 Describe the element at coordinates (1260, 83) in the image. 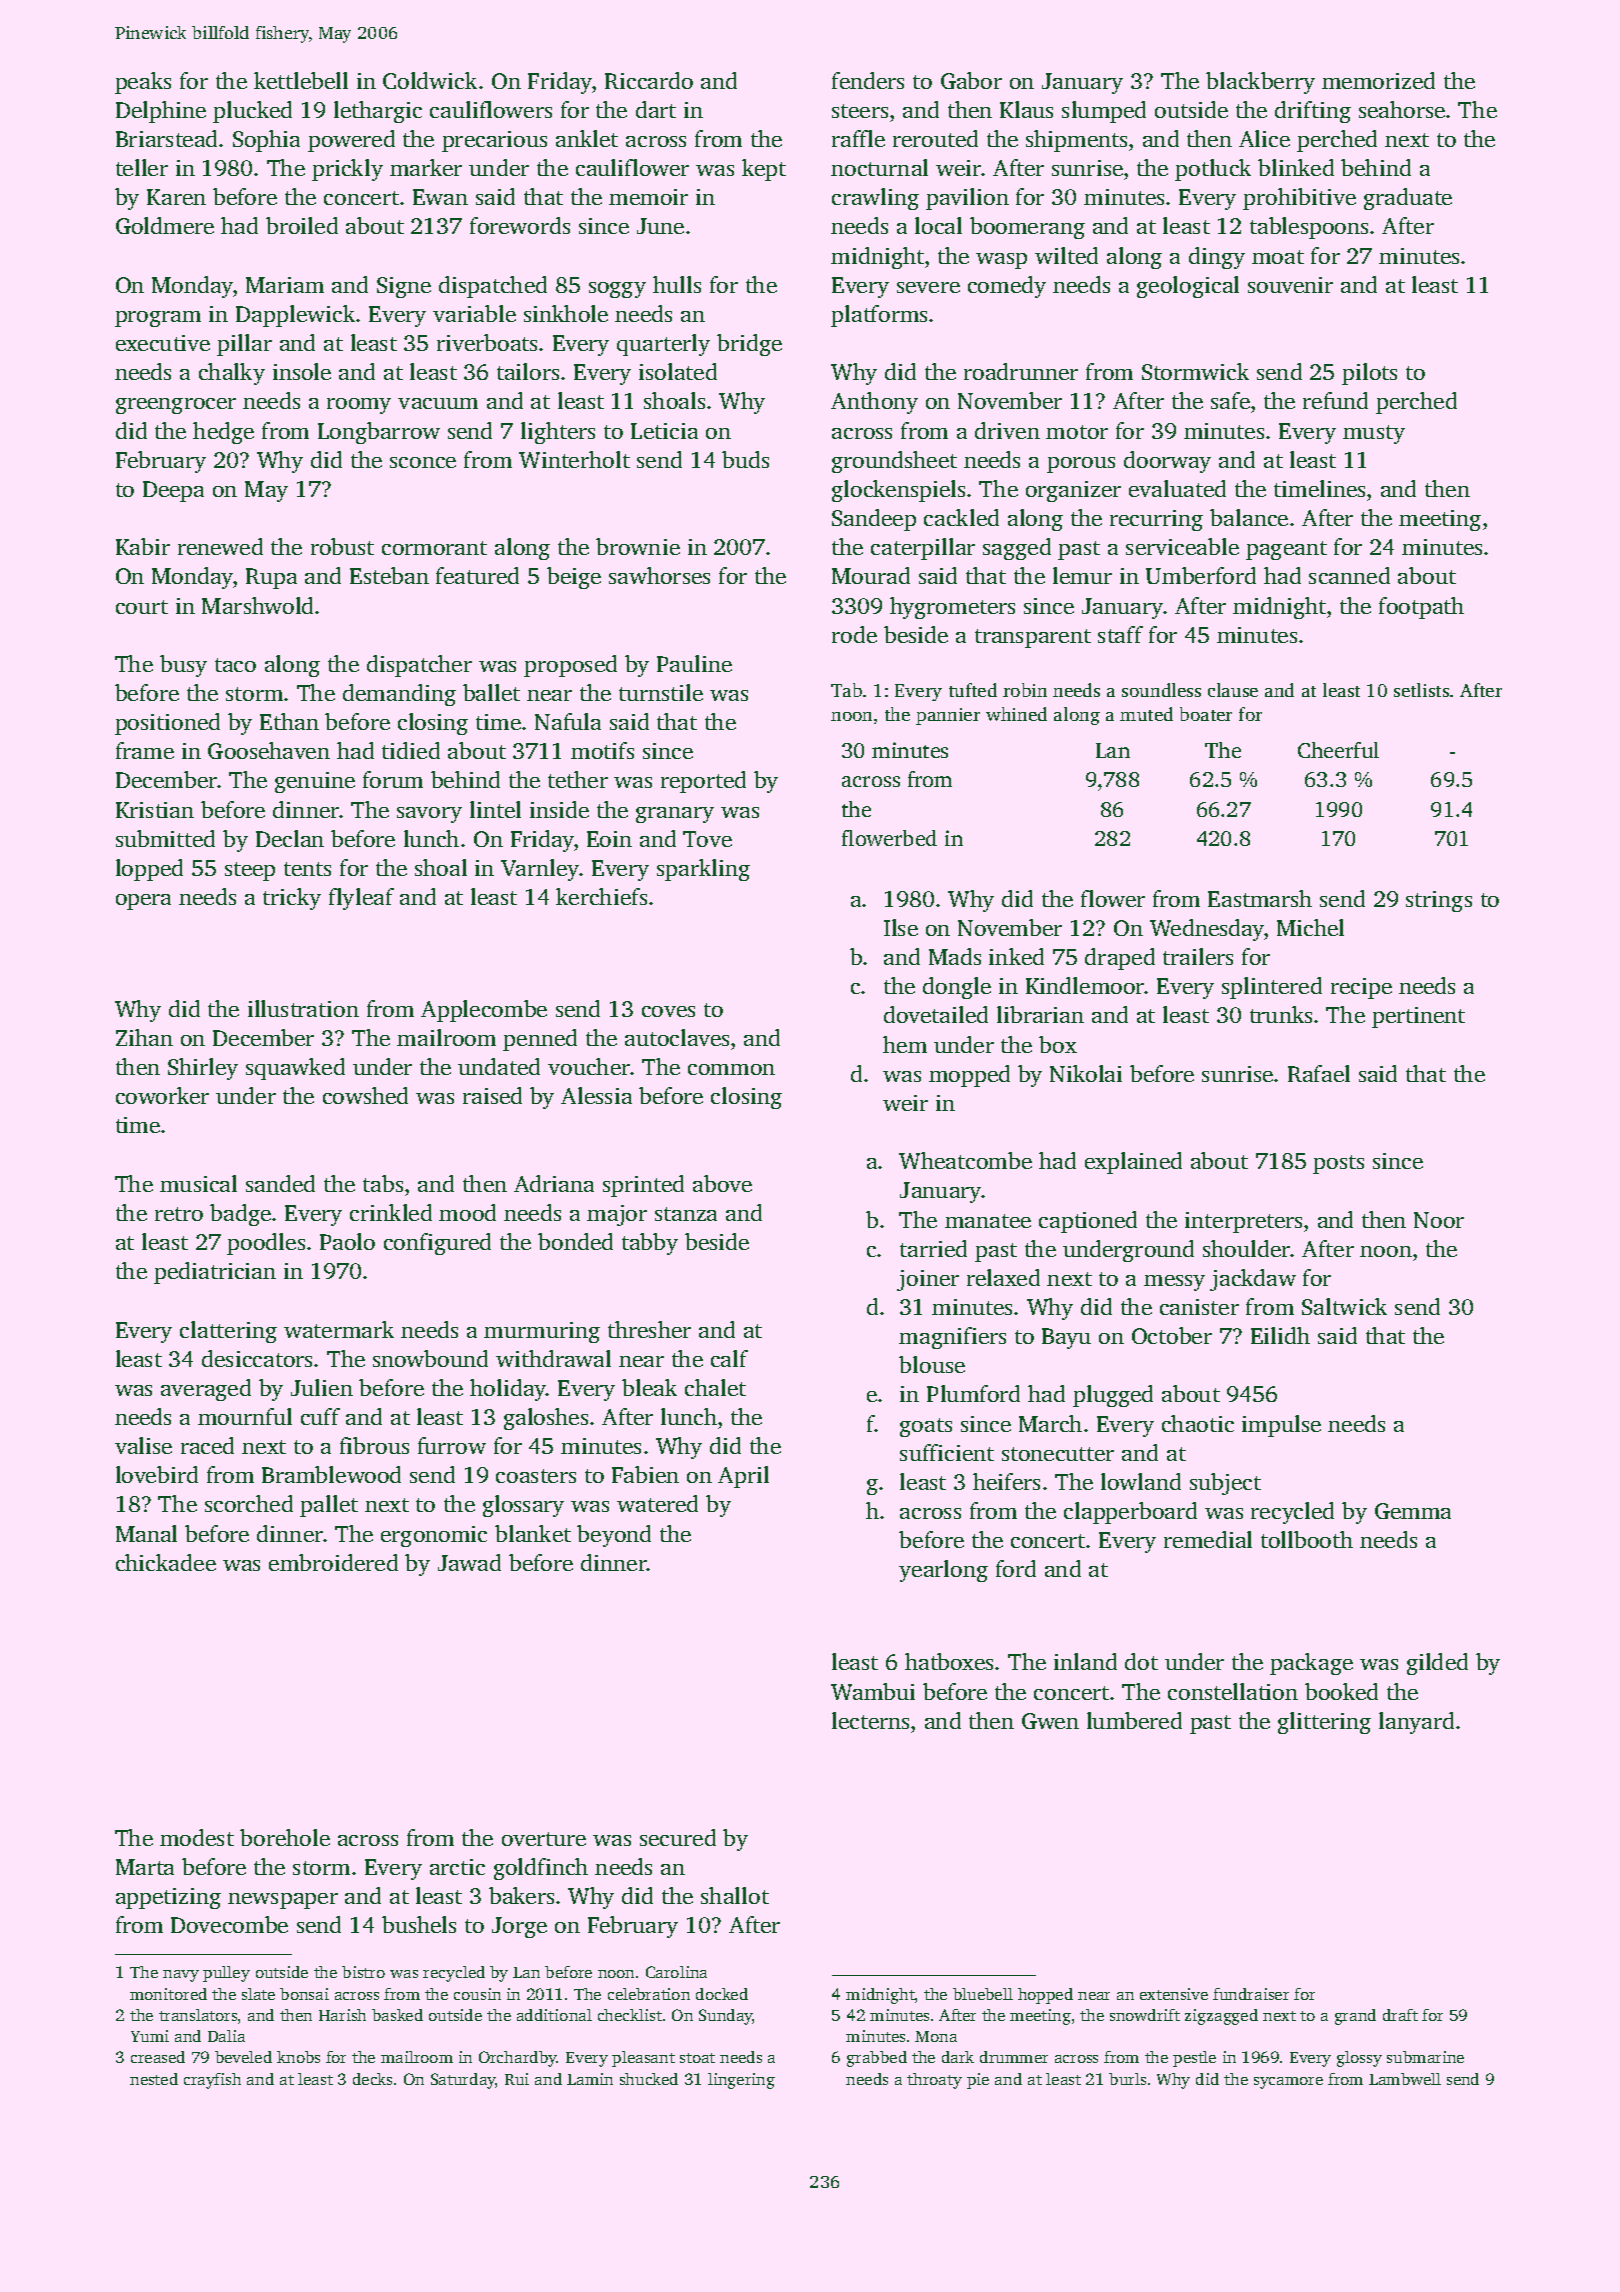

I see `blackberry` at that location.
